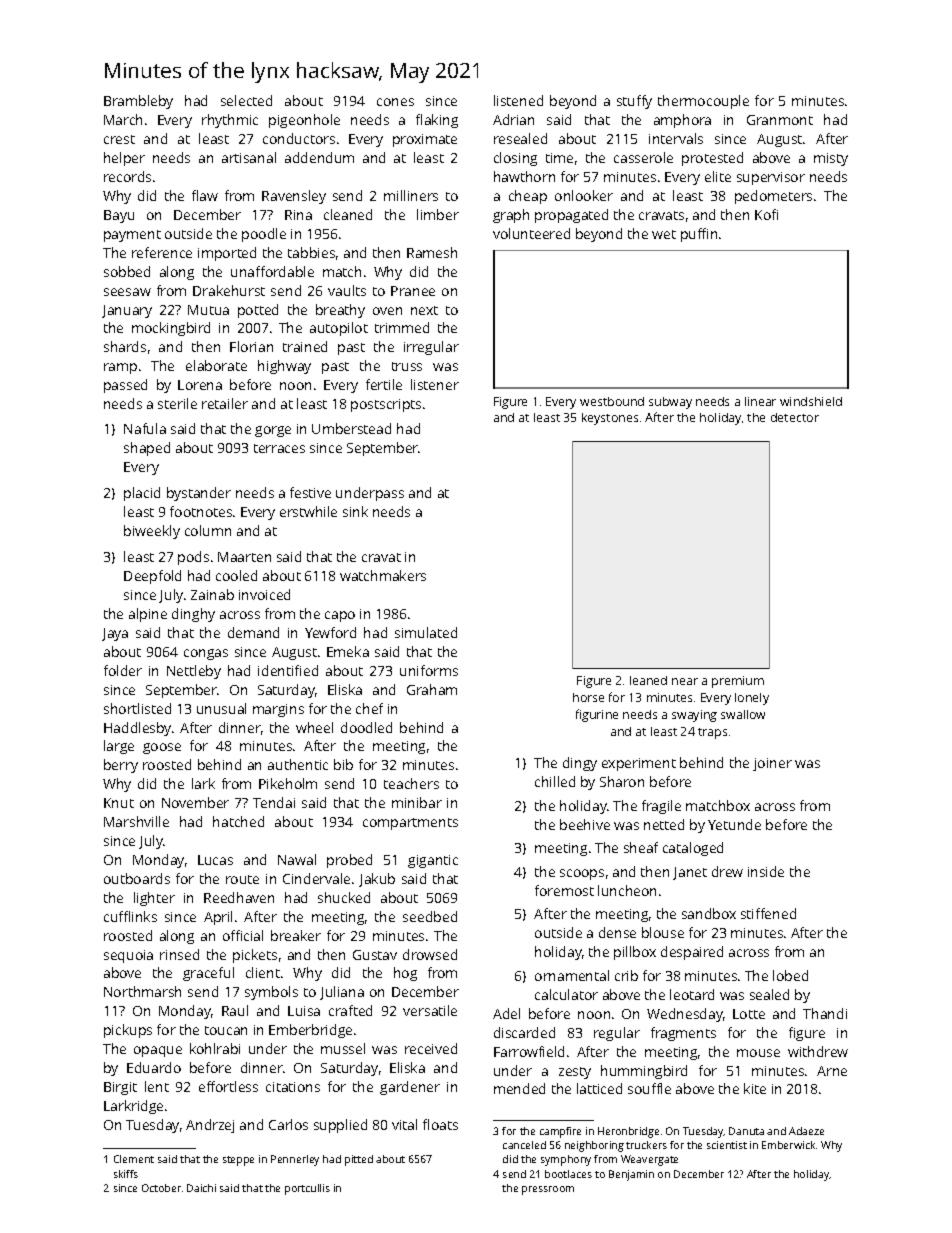 This screenshot has width=952, height=1233. What do you see at coordinates (246, 100) in the screenshot?
I see `selected` at bounding box center [246, 100].
